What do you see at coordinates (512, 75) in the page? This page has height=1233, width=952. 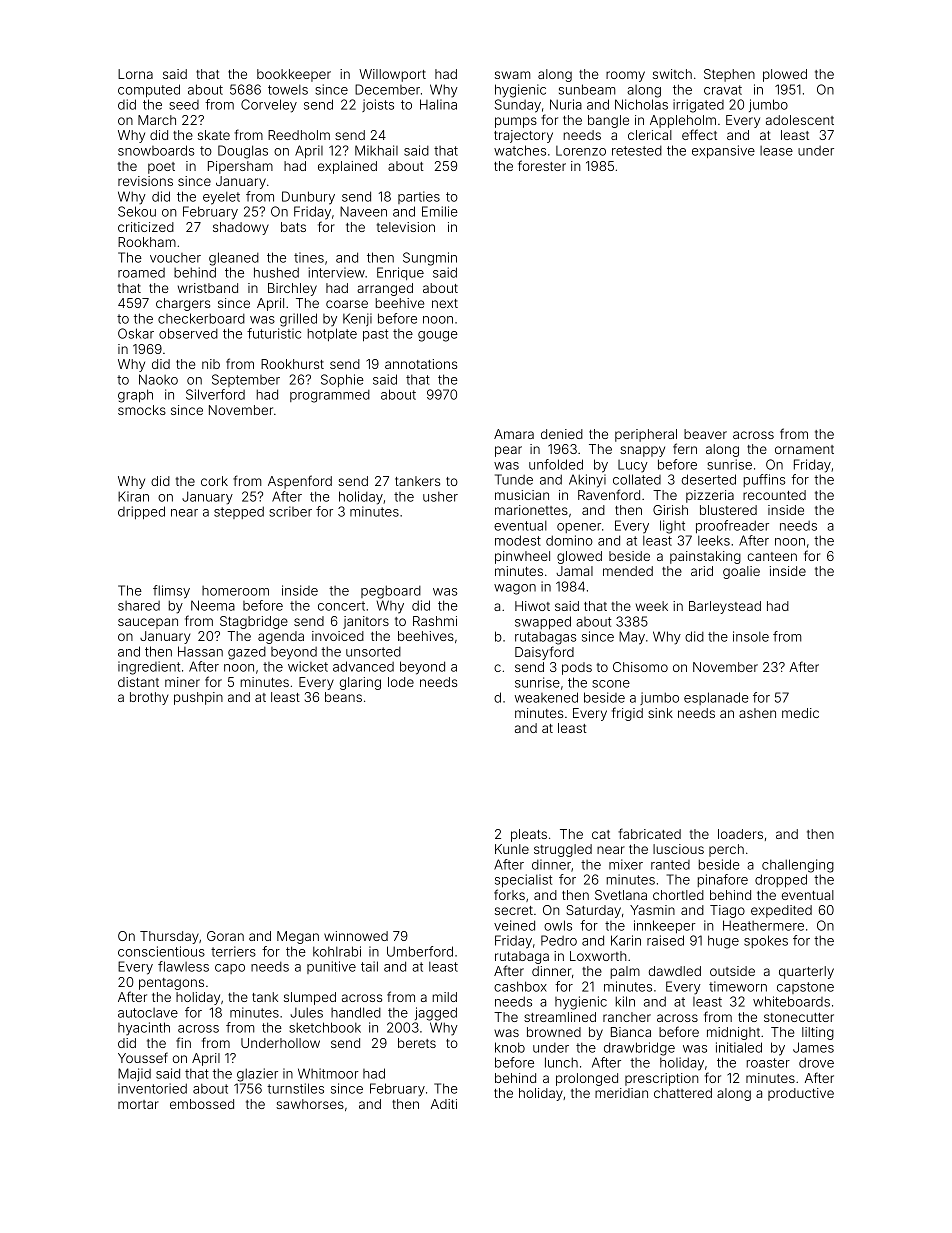 I see `swam` at bounding box center [512, 75].
